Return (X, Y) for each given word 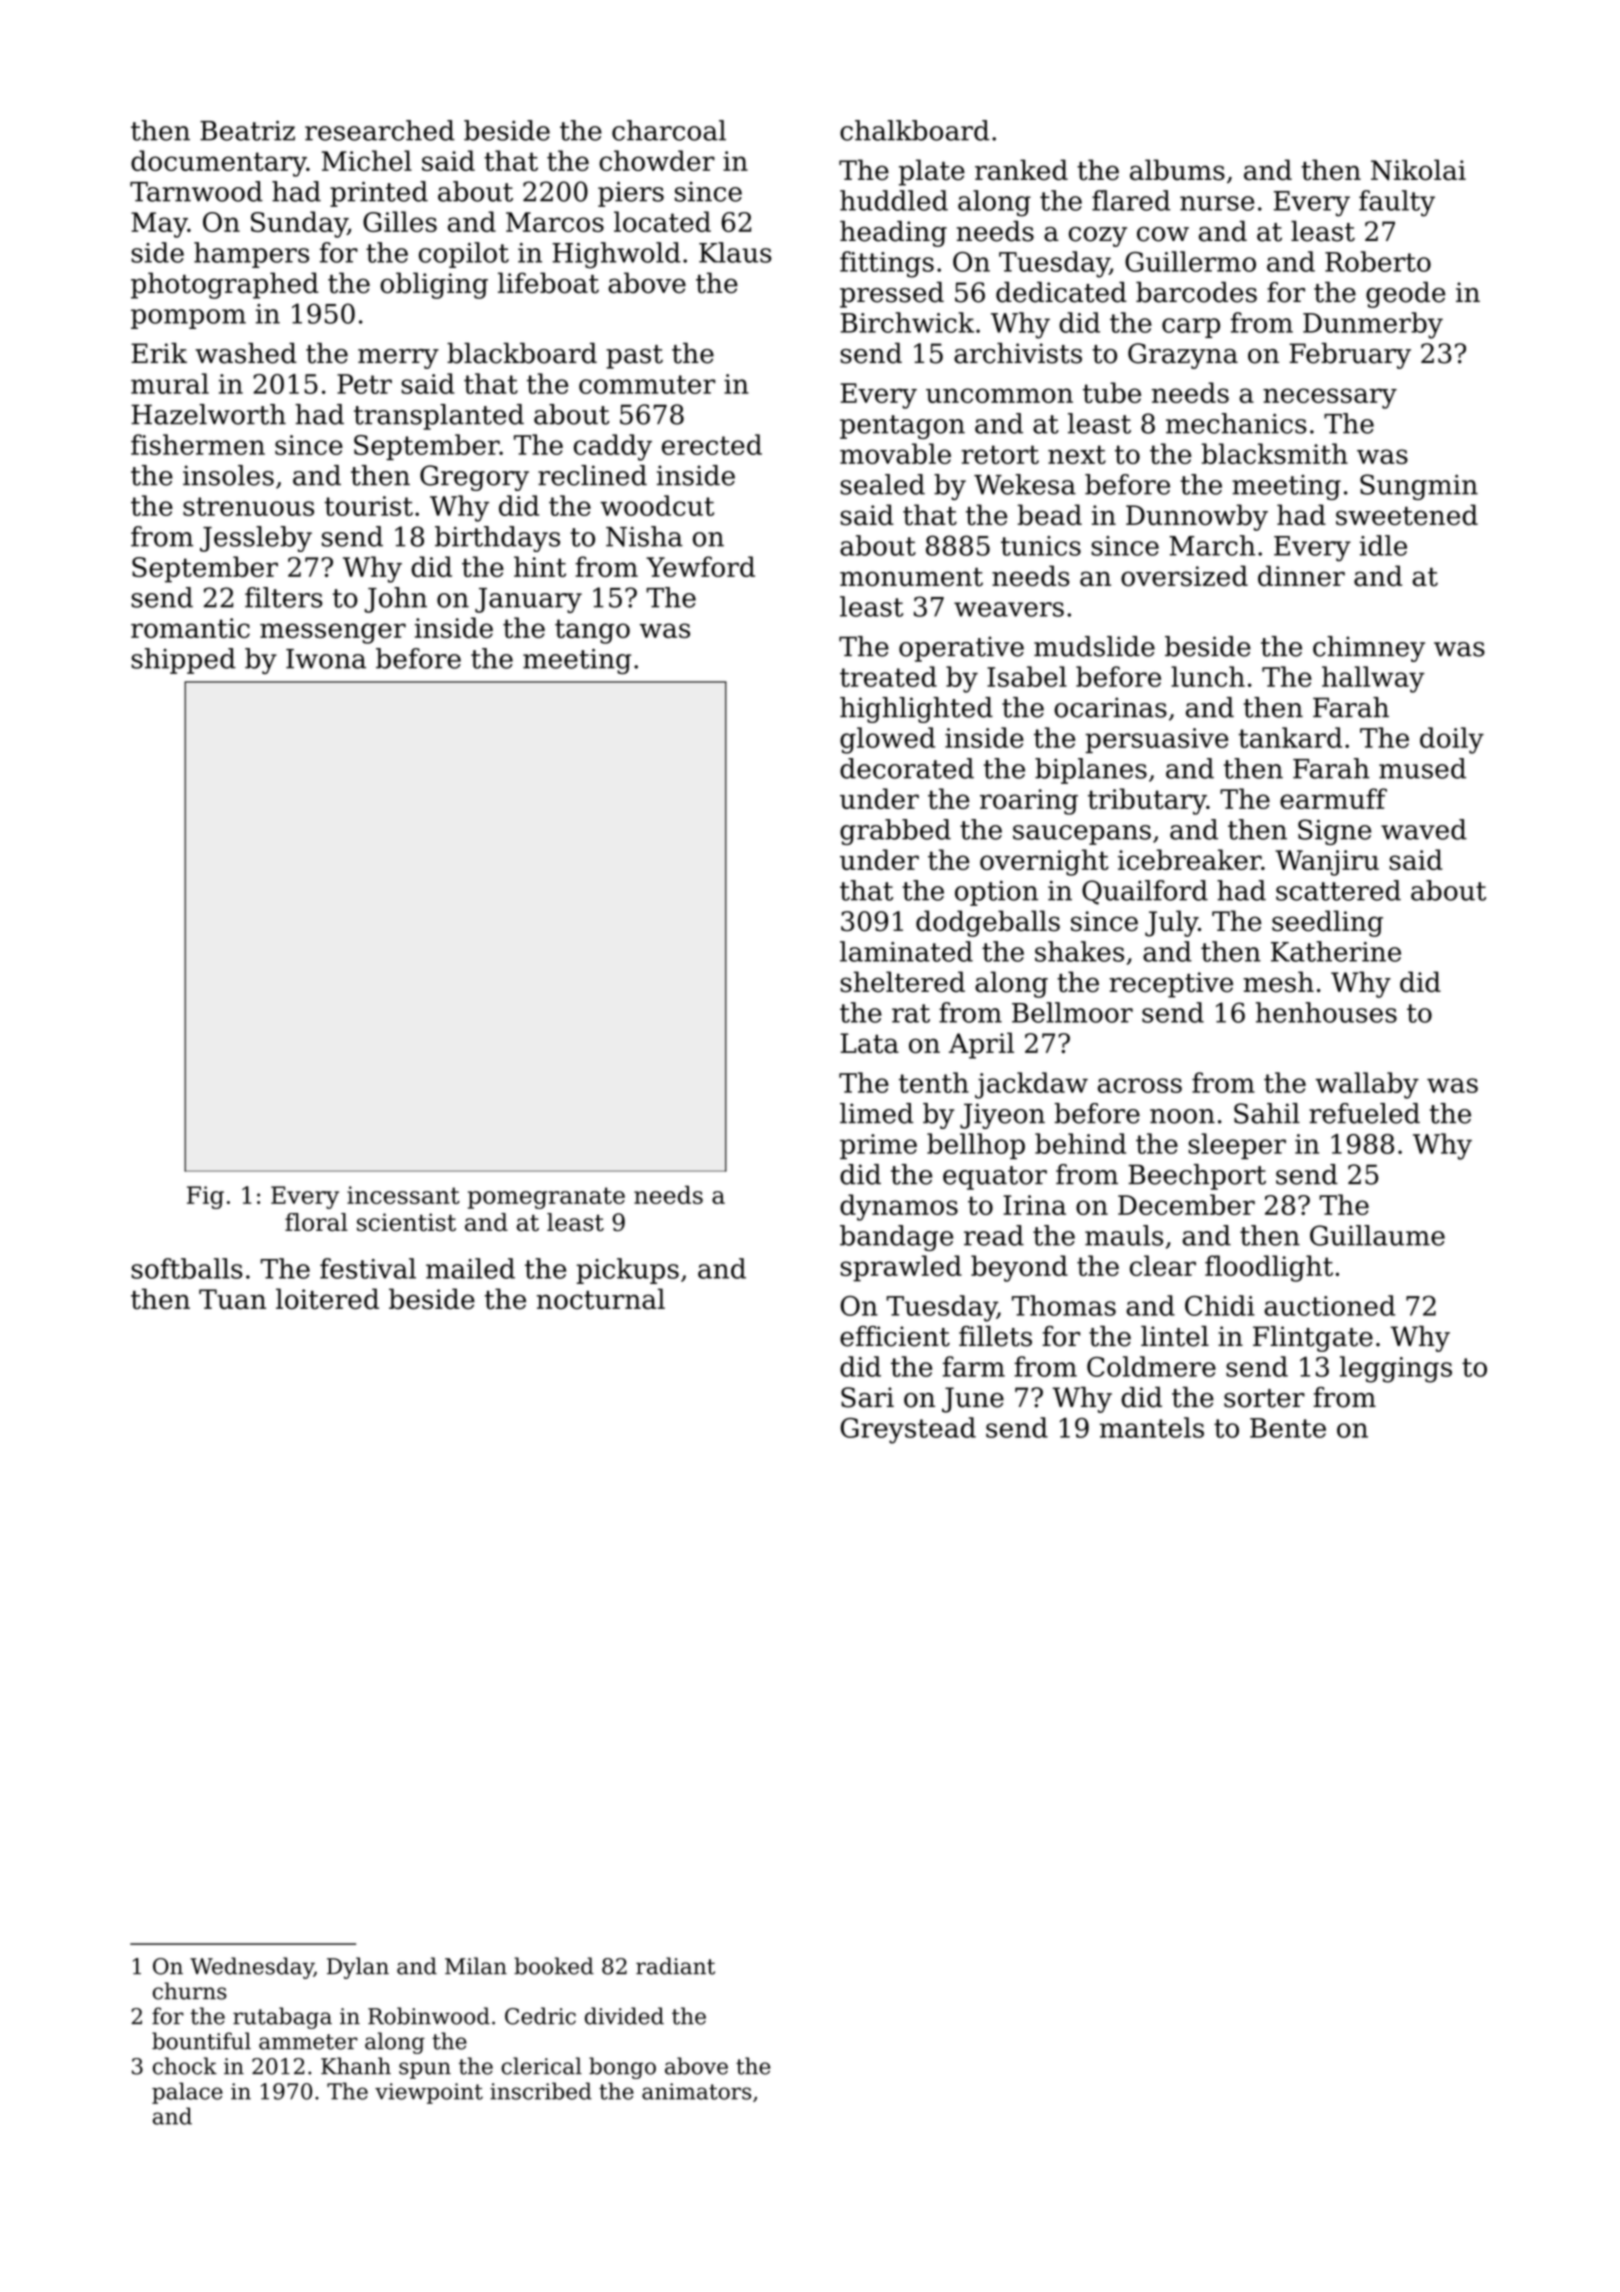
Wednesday (252, 1968)
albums (1177, 170)
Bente (1288, 1428)
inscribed (541, 2091)
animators (696, 2091)
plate (932, 172)
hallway (1373, 679)
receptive (1171, 985)
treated (888, 676)
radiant (675, 1966)
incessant (403, 1195)
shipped (183, 661)
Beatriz (247, 130)
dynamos (899, 1207)
